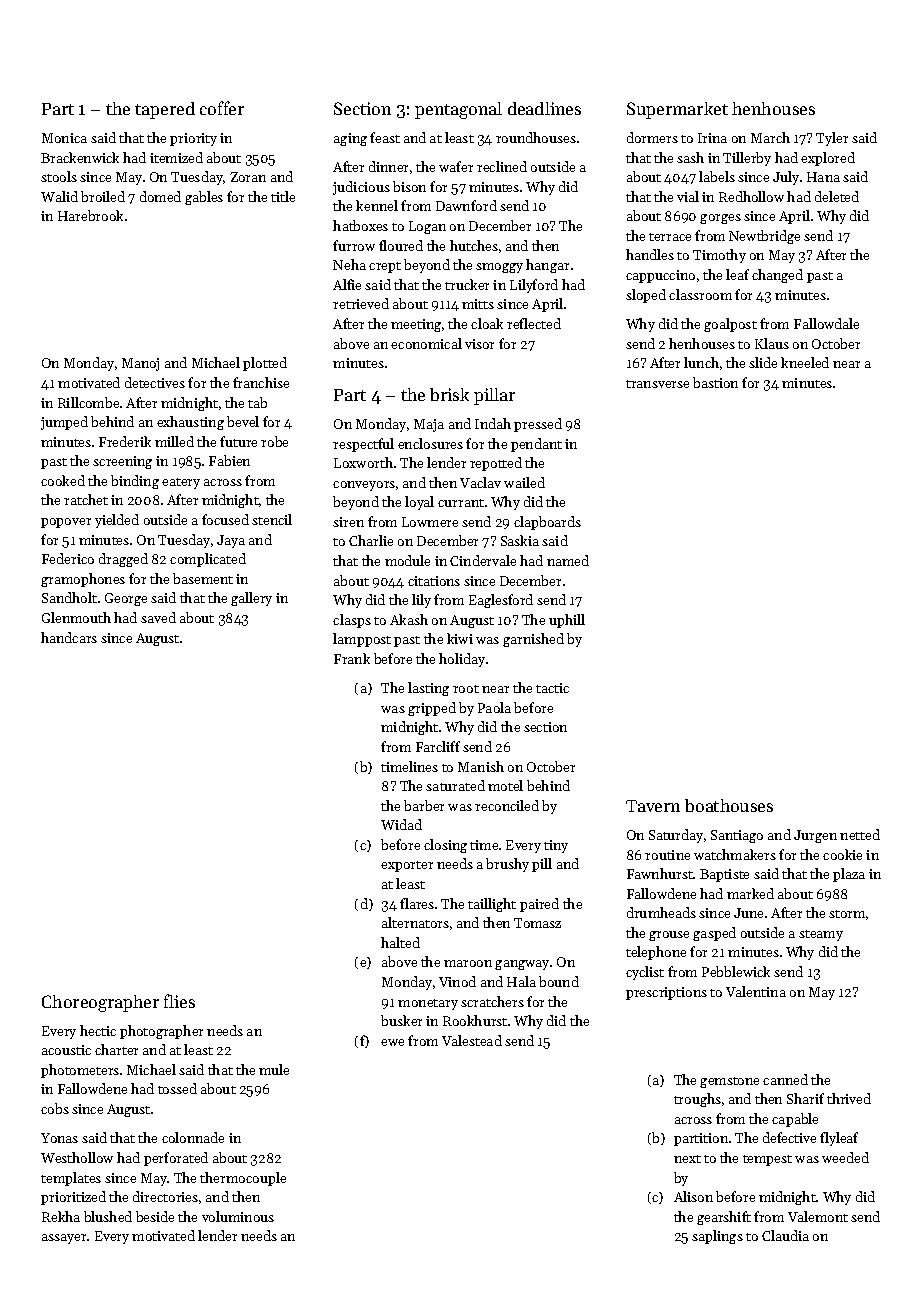 Image resolution: width=924 pixels, height=1308 pixels. Describe the element at coordinates (229, 460) in the screenshot. I see `Fabien` at that location.
